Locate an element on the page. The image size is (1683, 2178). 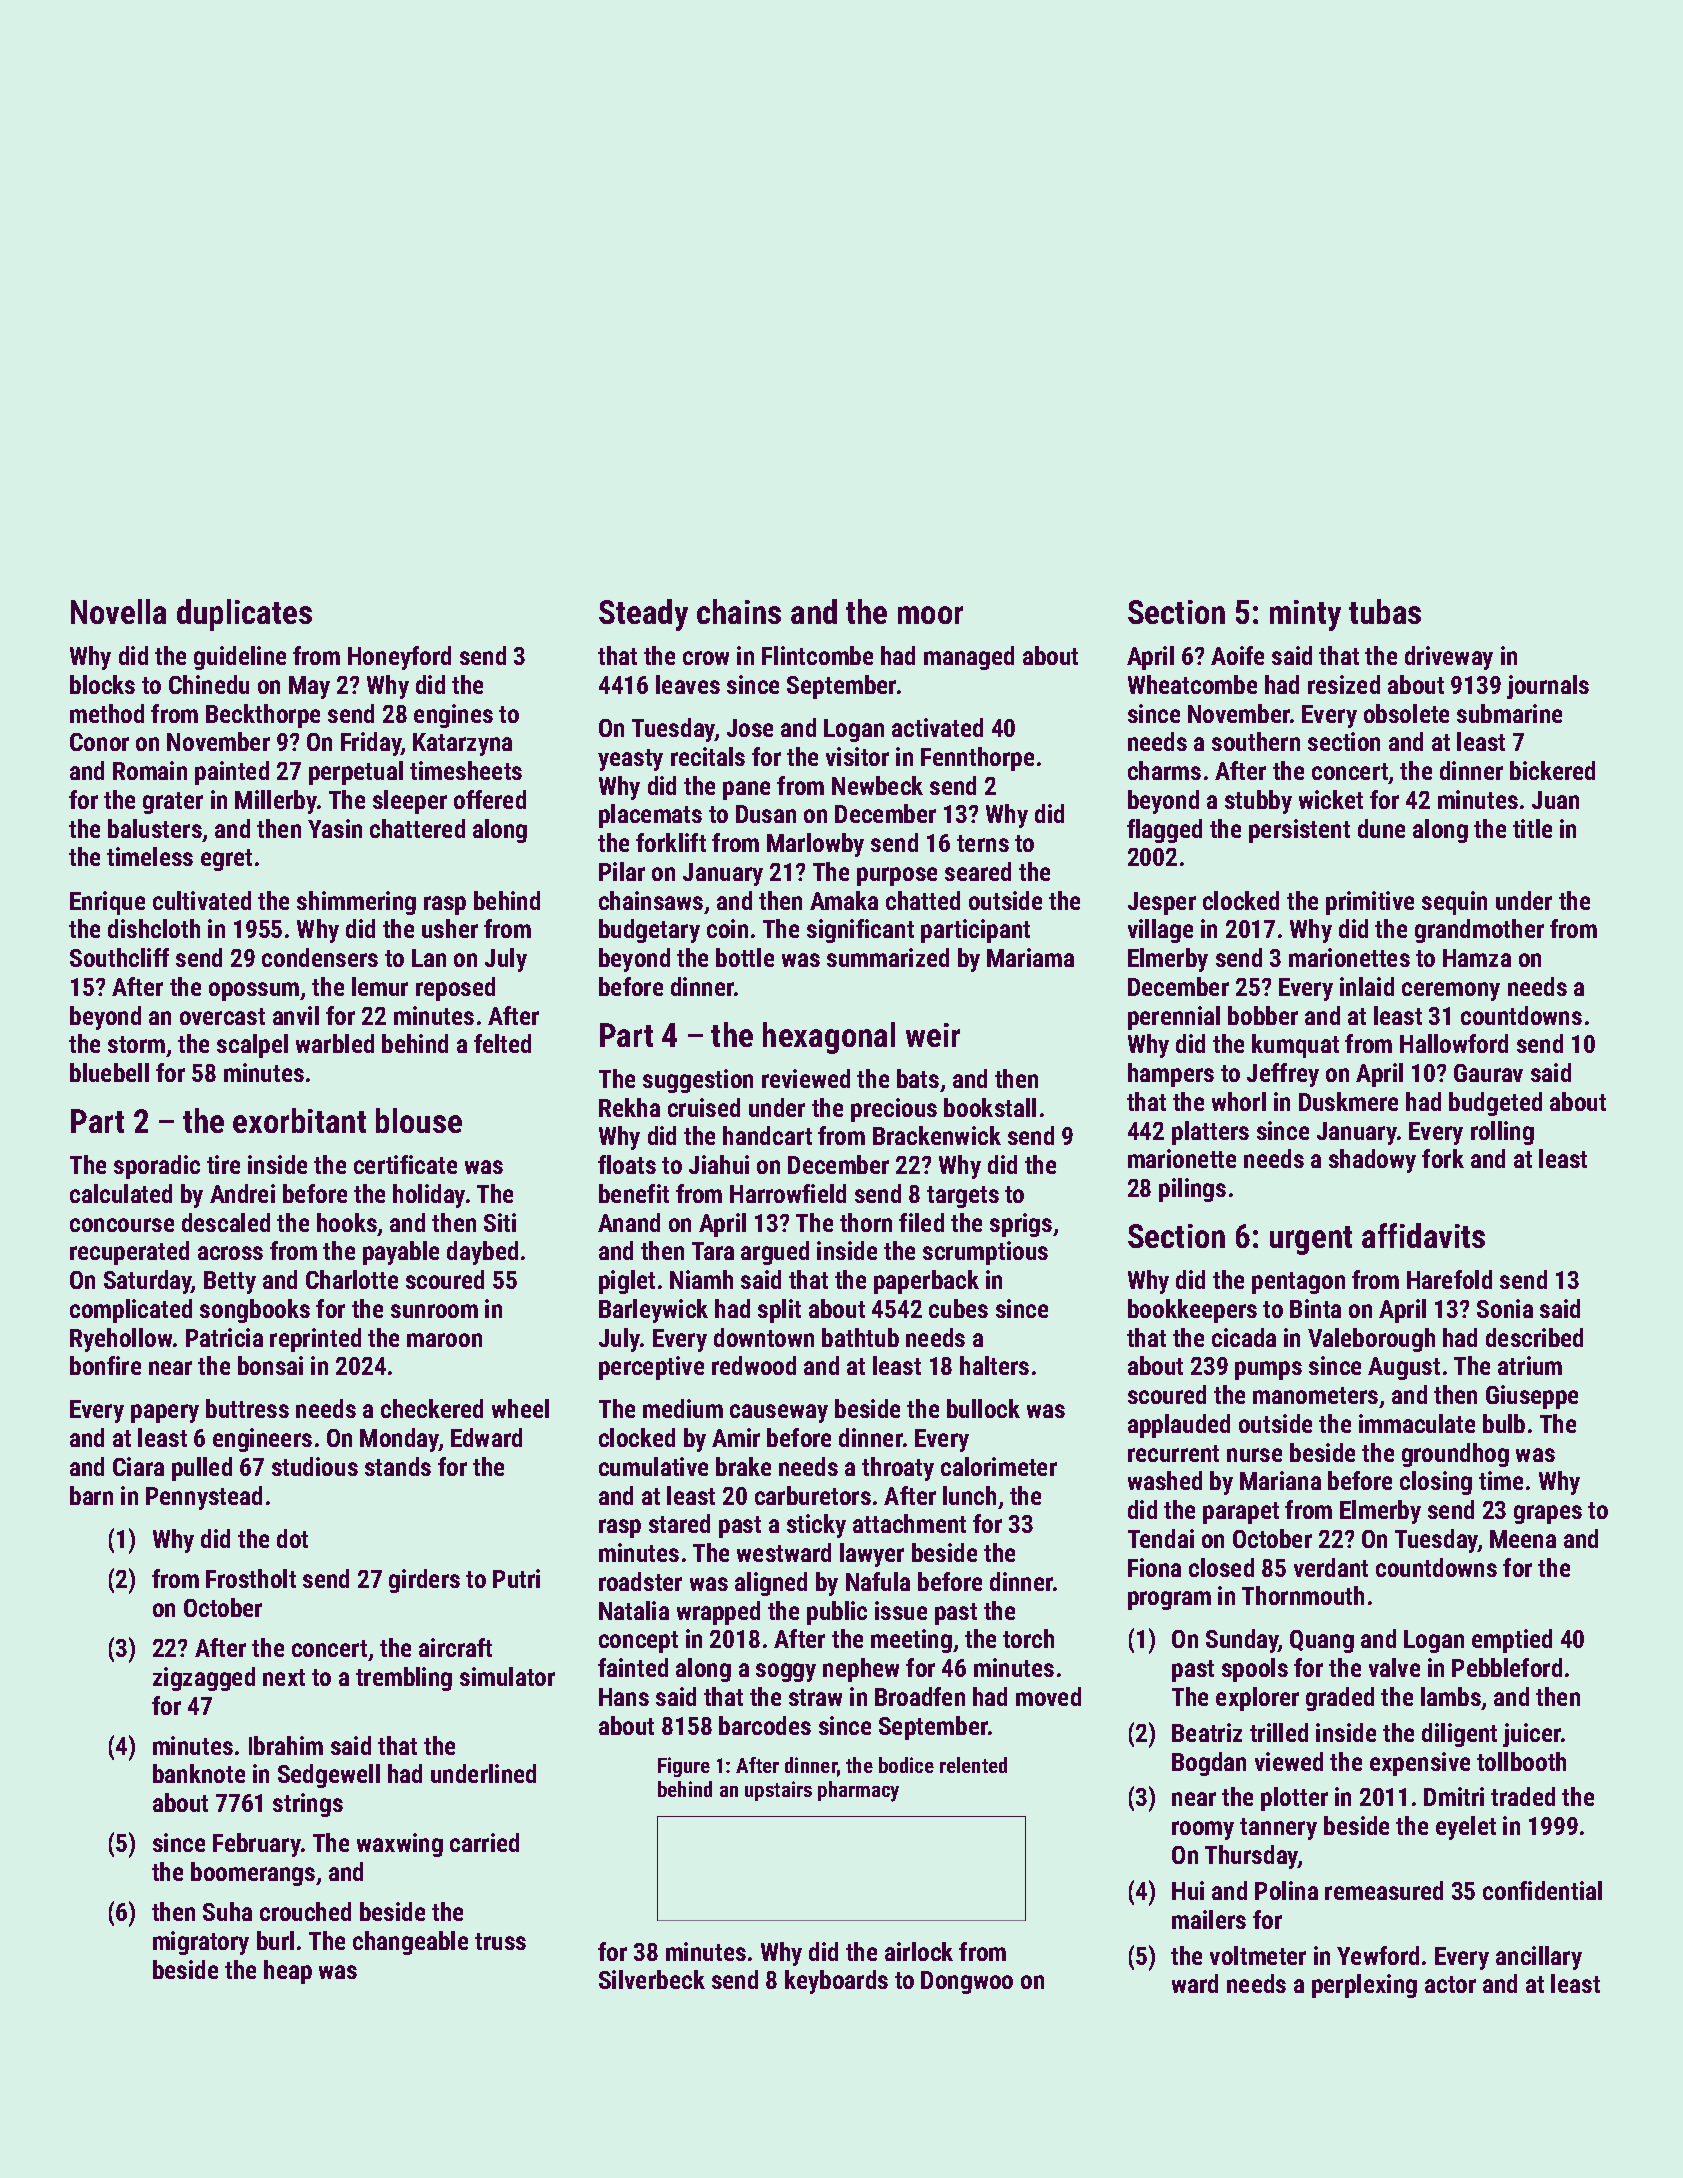
Yasin is located at coordinates (335, 828).
